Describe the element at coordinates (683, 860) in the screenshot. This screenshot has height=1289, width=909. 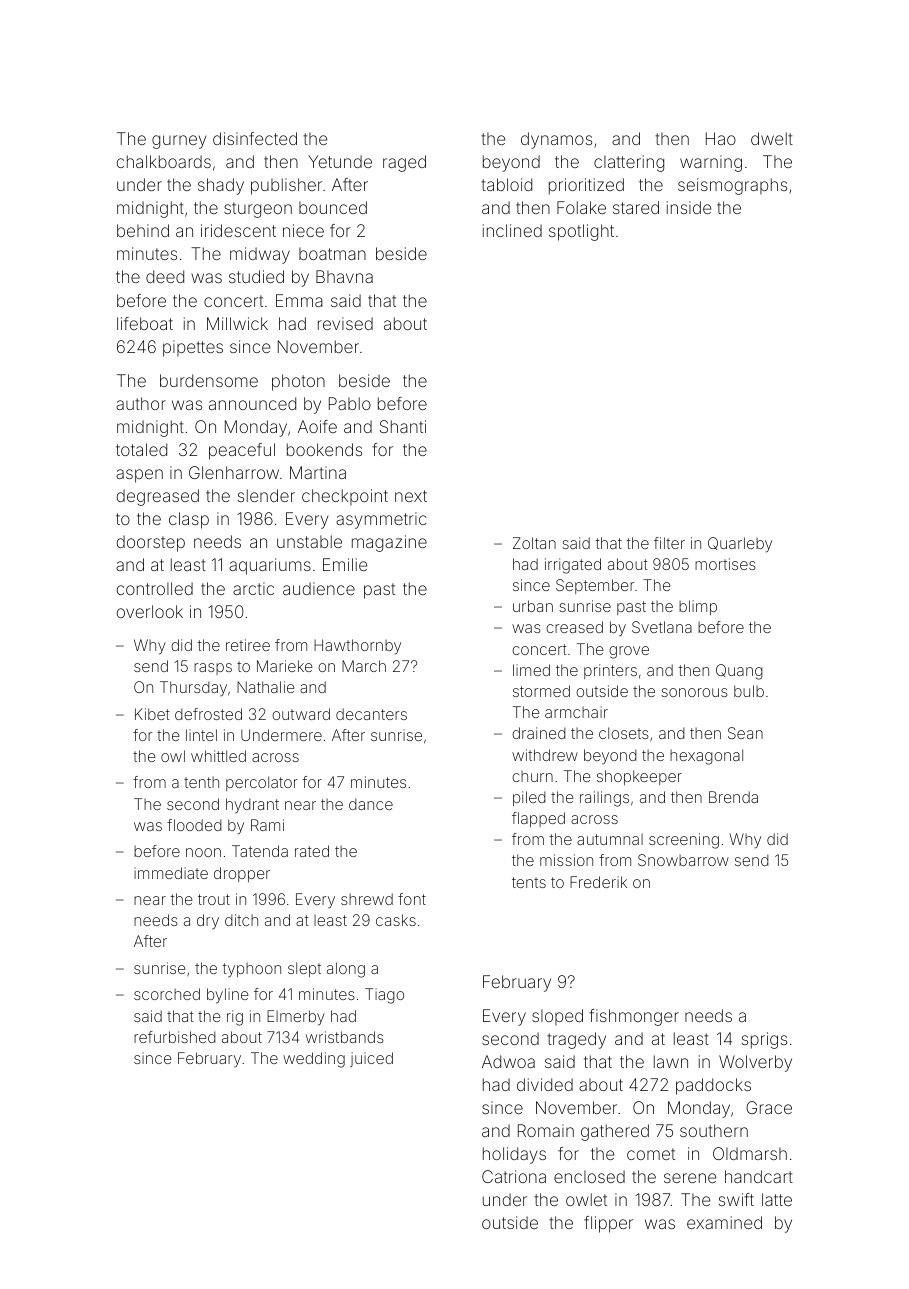
I see `Snowbarrow` at that location.
